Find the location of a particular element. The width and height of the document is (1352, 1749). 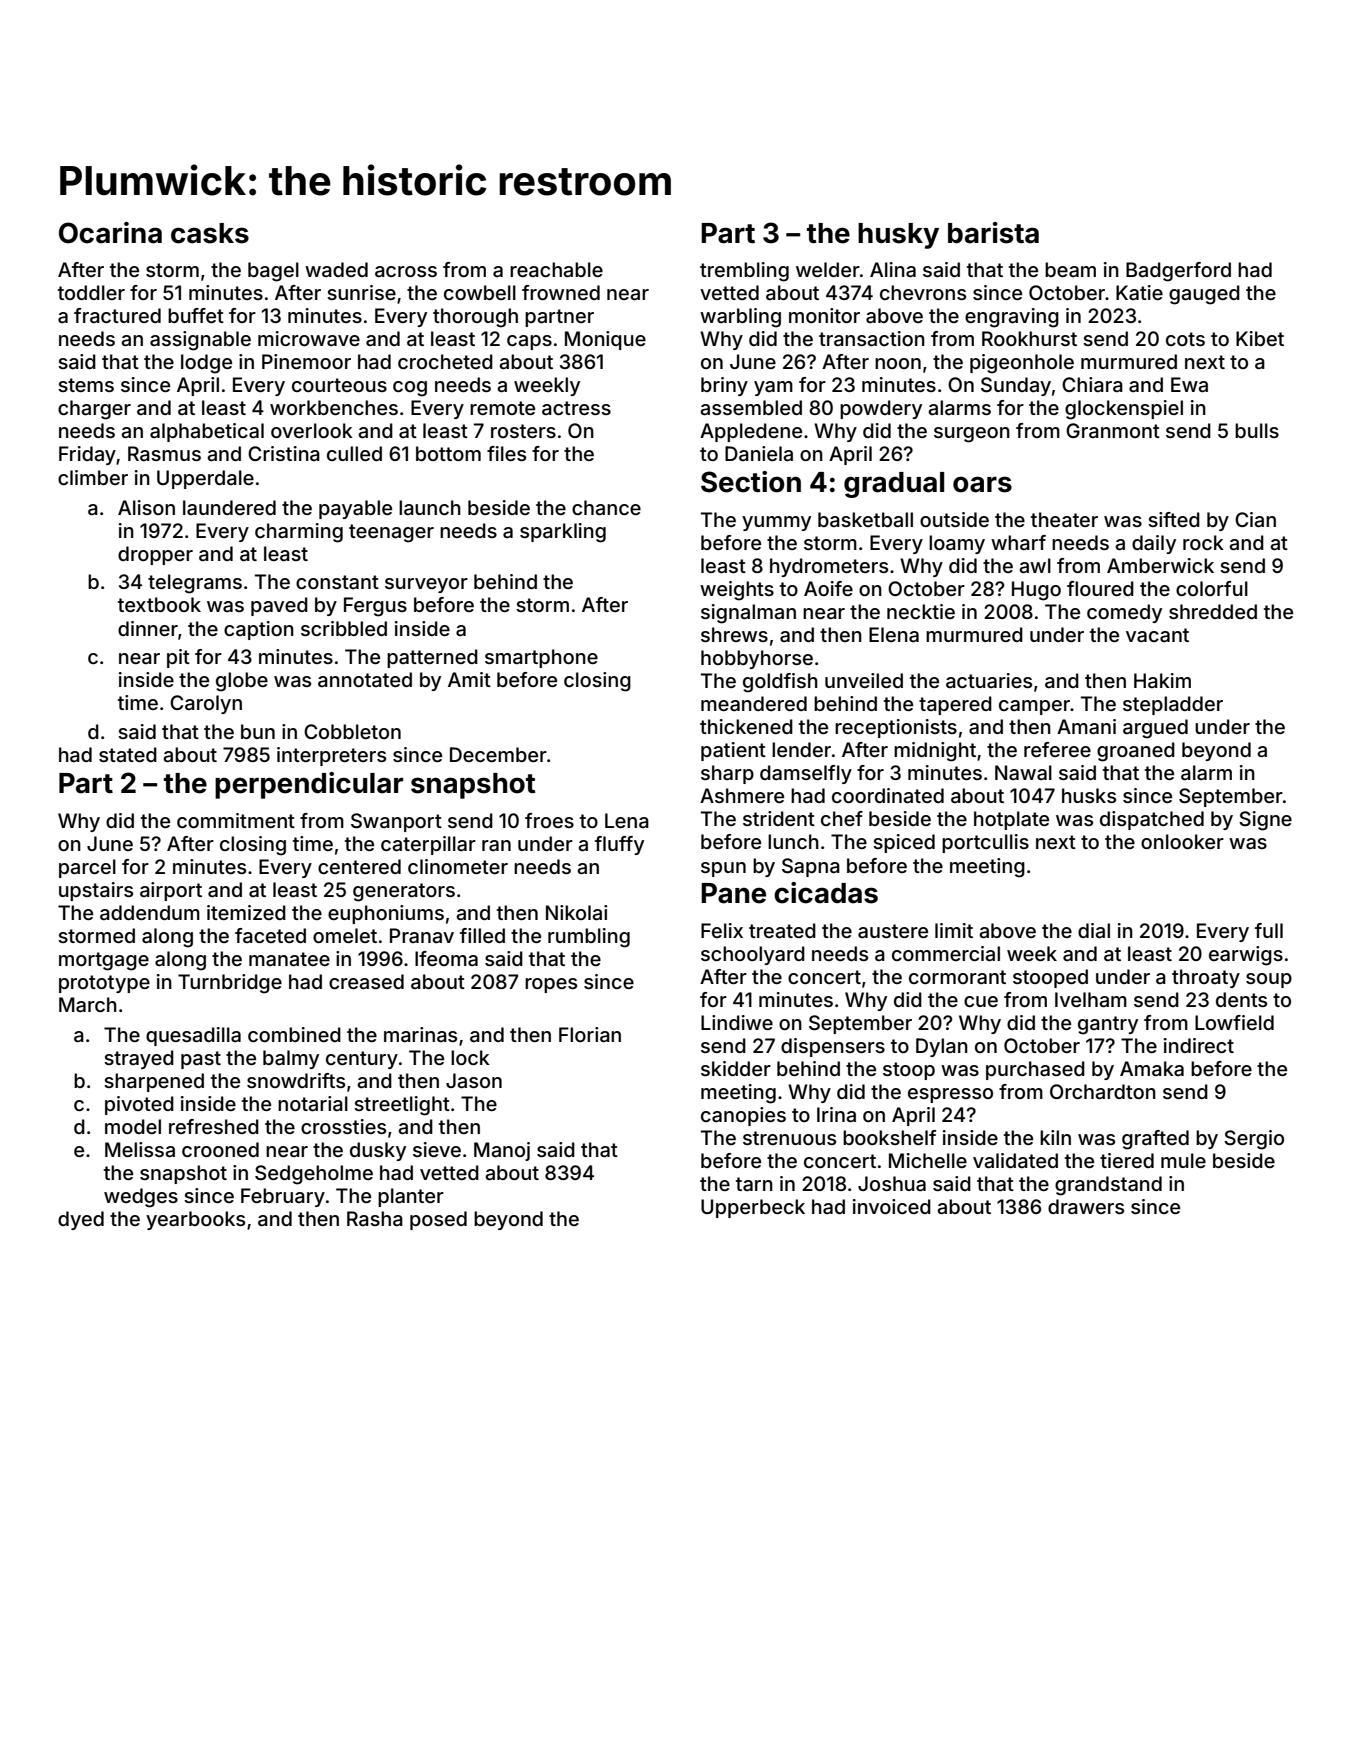

Amaka is located at coordinates (1152, 1068).
